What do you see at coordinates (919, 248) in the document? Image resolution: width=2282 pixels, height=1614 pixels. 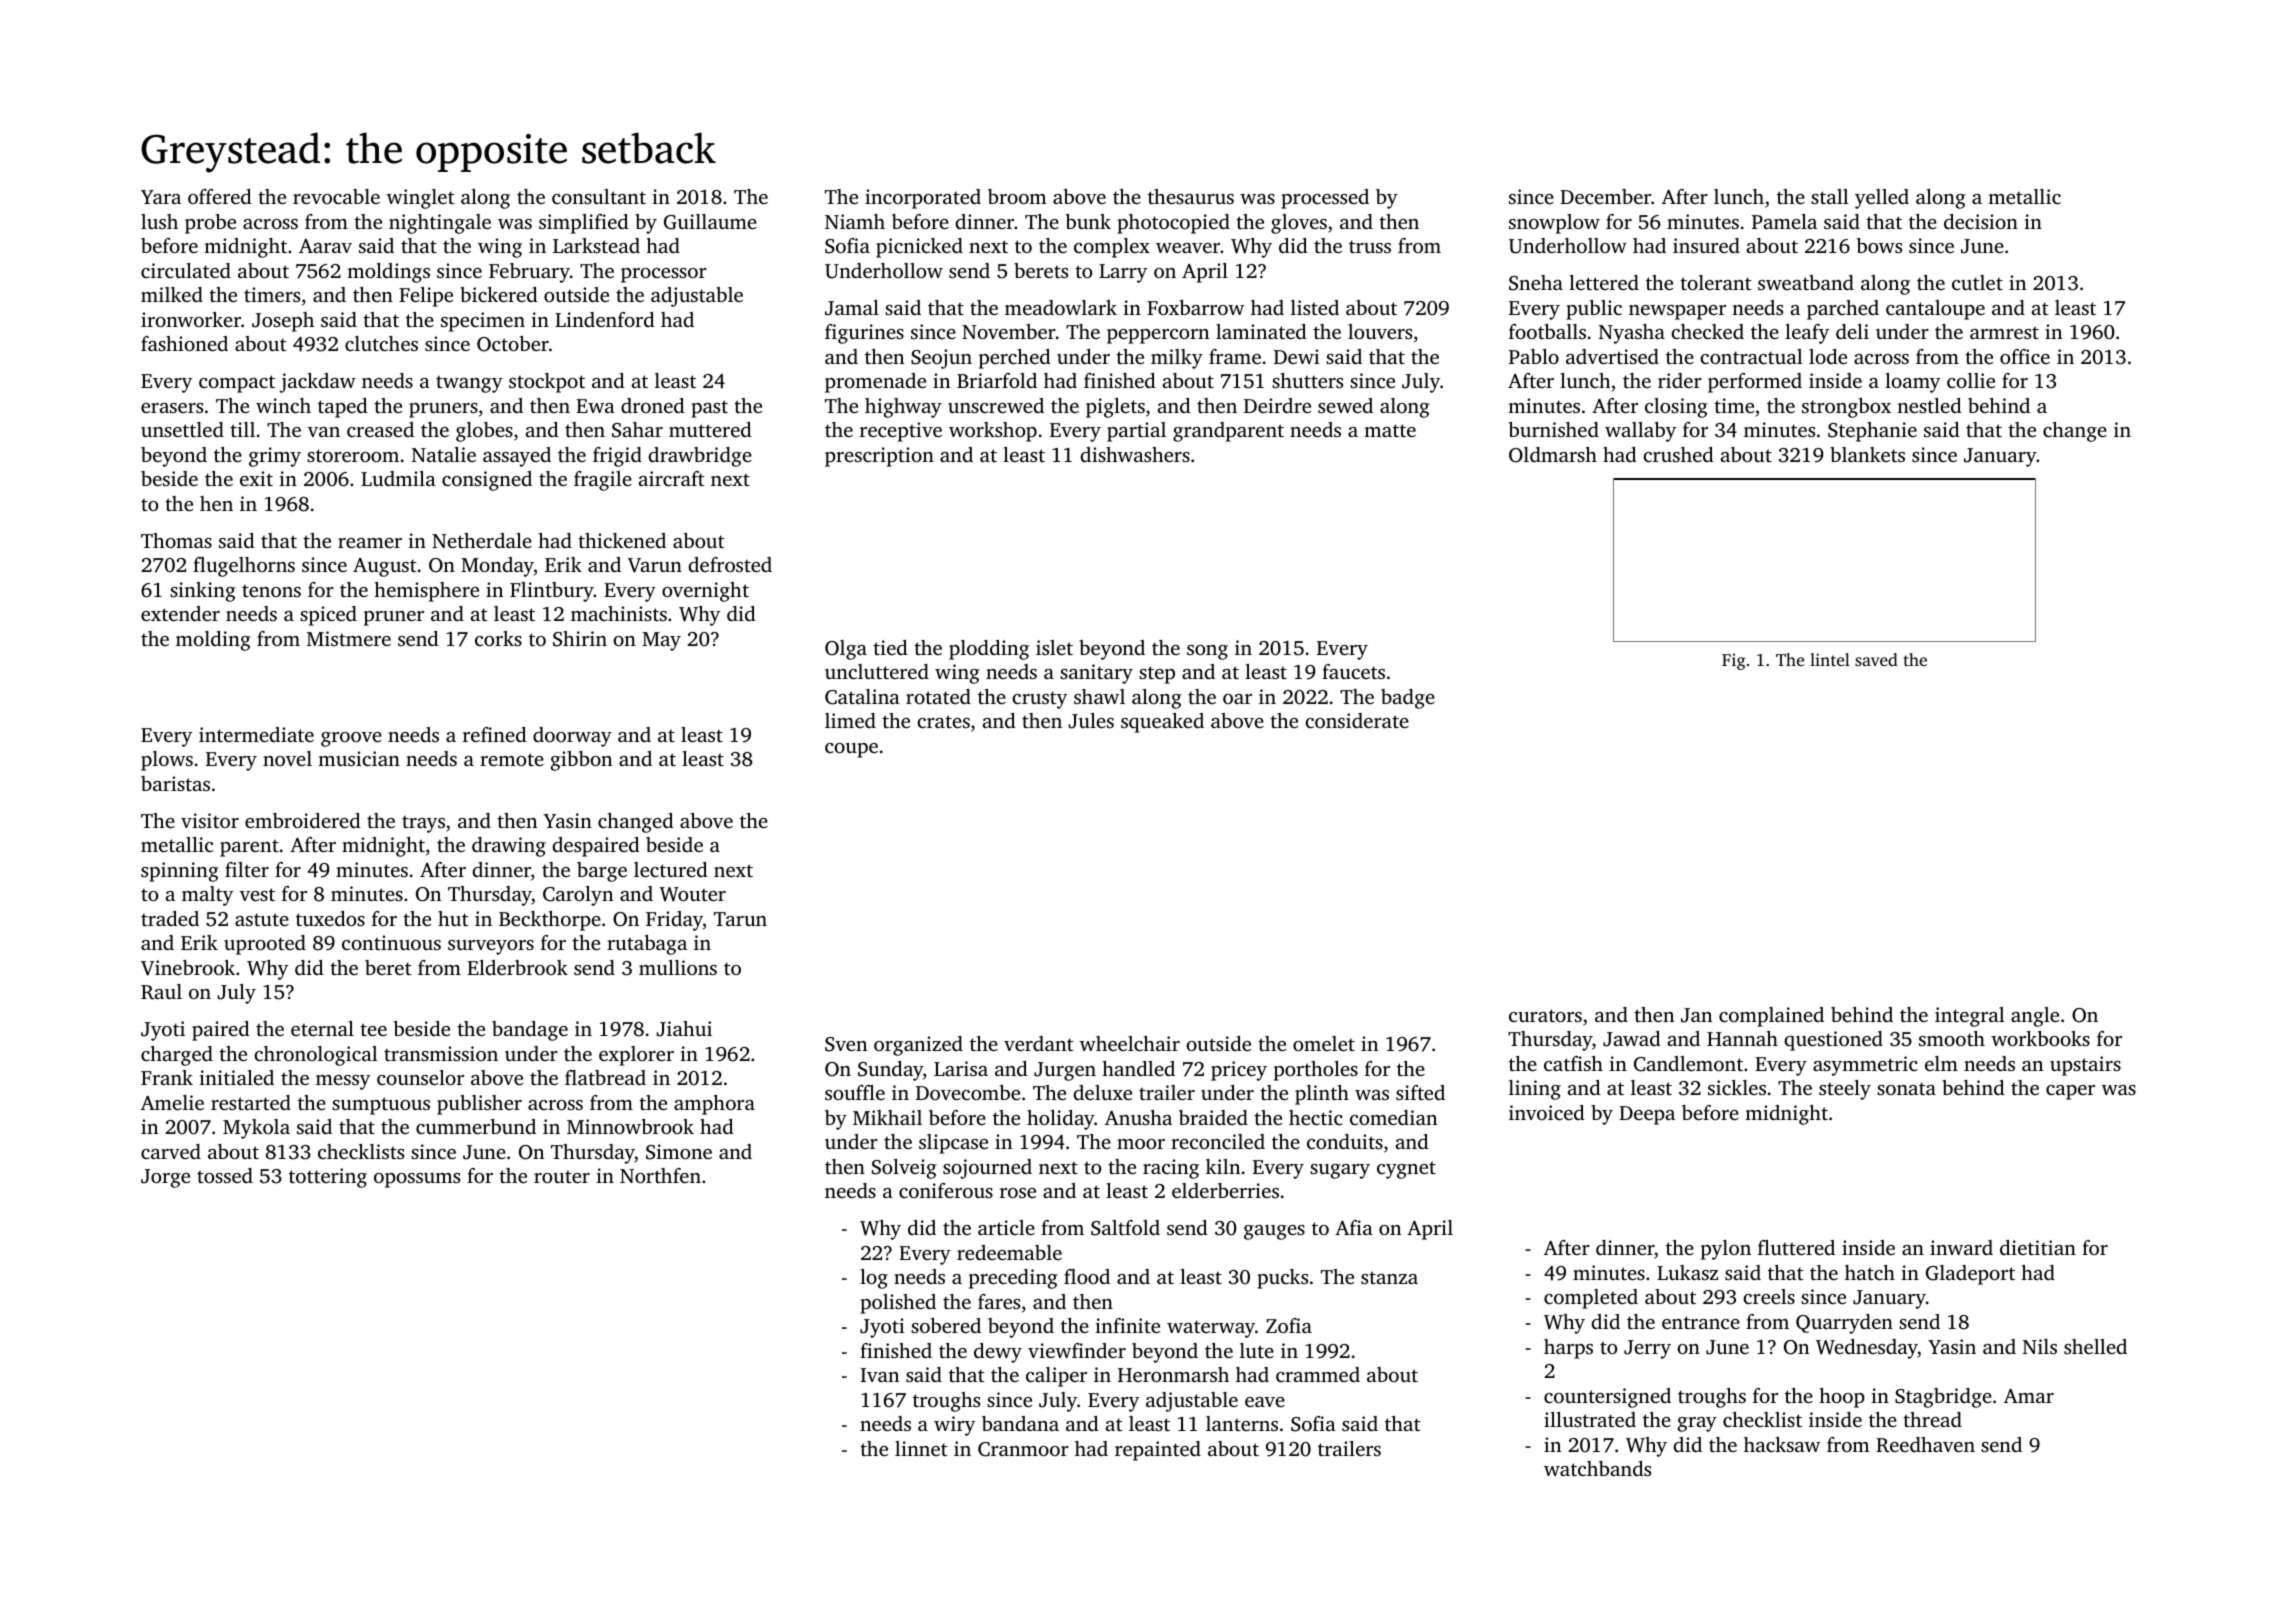 I see `picnicked` at bounding box center [919, 248].
